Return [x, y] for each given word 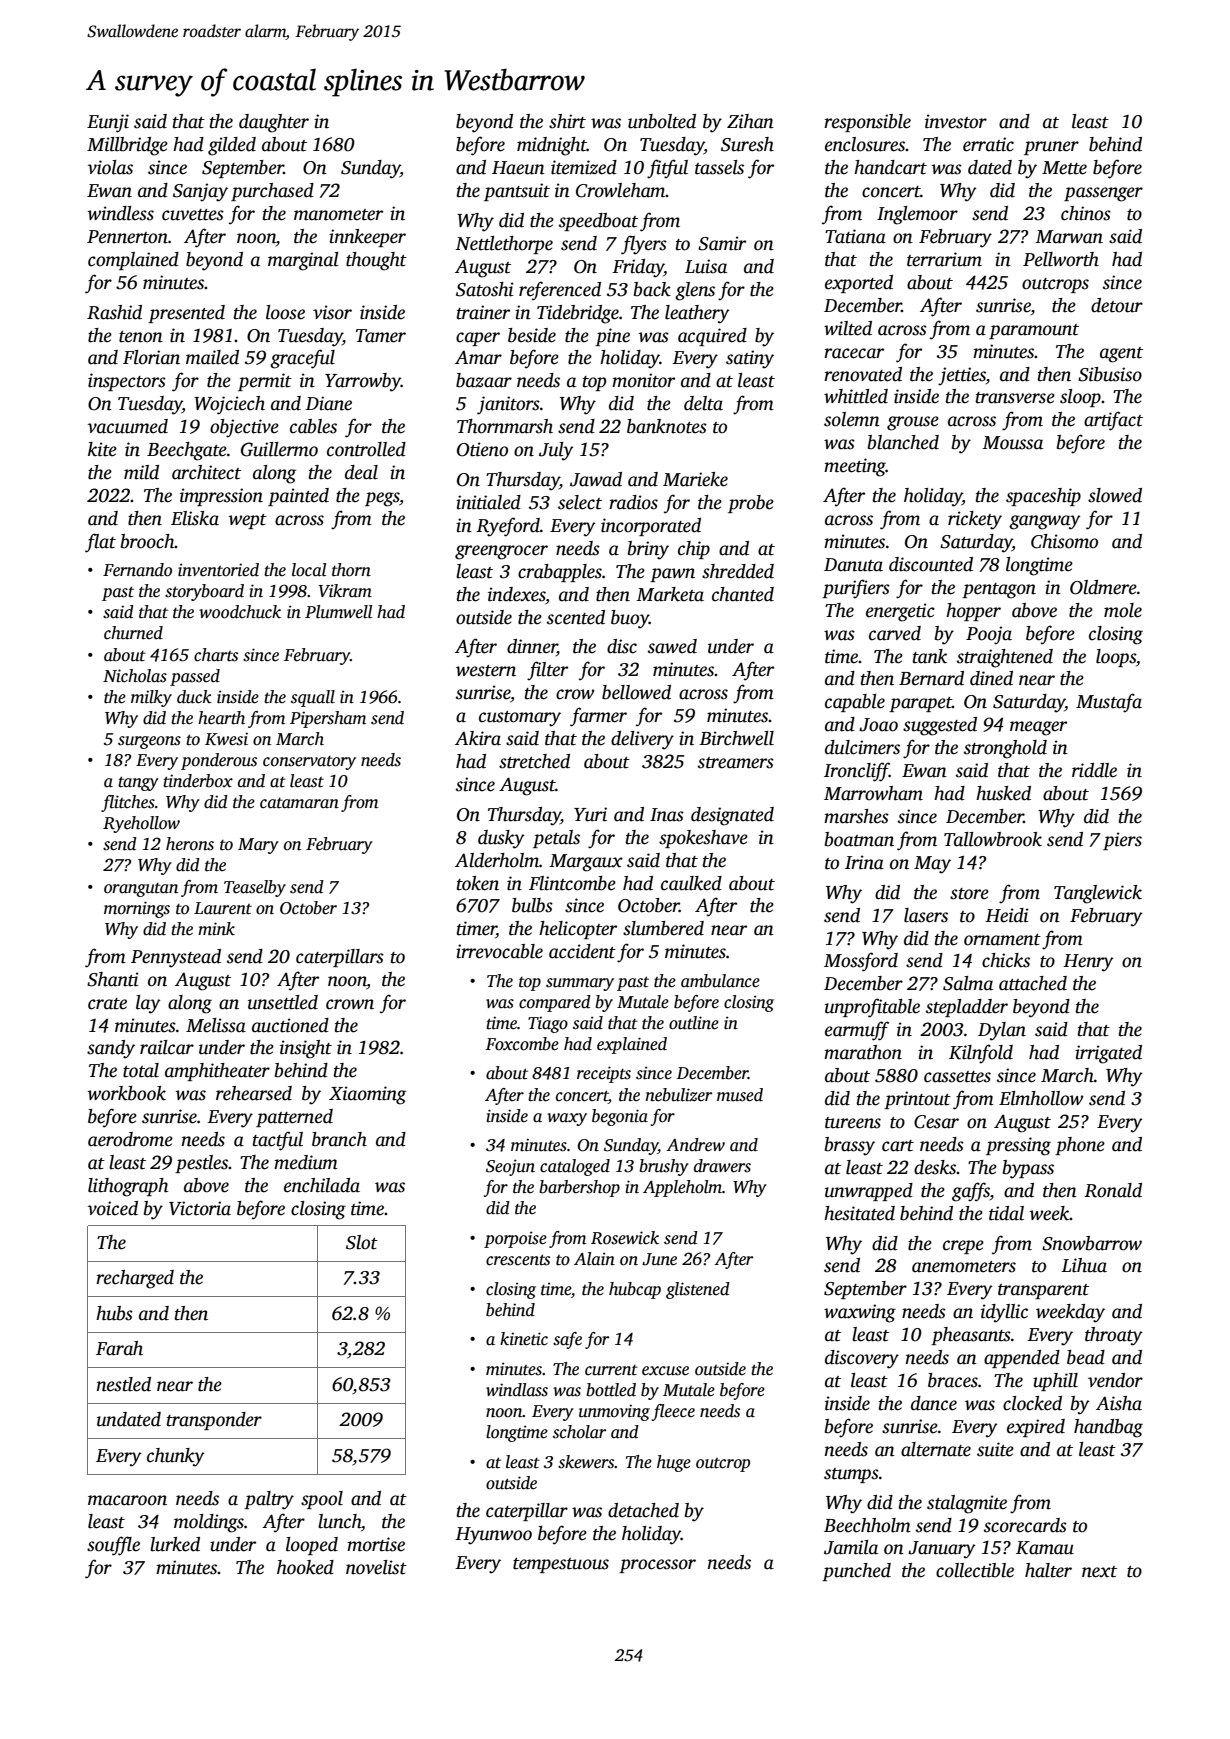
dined [991, 678]
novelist [376, 1567]
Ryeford [508, 527]
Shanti [113, 979]
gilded [232, 146]
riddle [1094, 770]
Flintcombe [572, 883]
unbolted [662, 121]
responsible [867, 123]
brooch [148, 541]
